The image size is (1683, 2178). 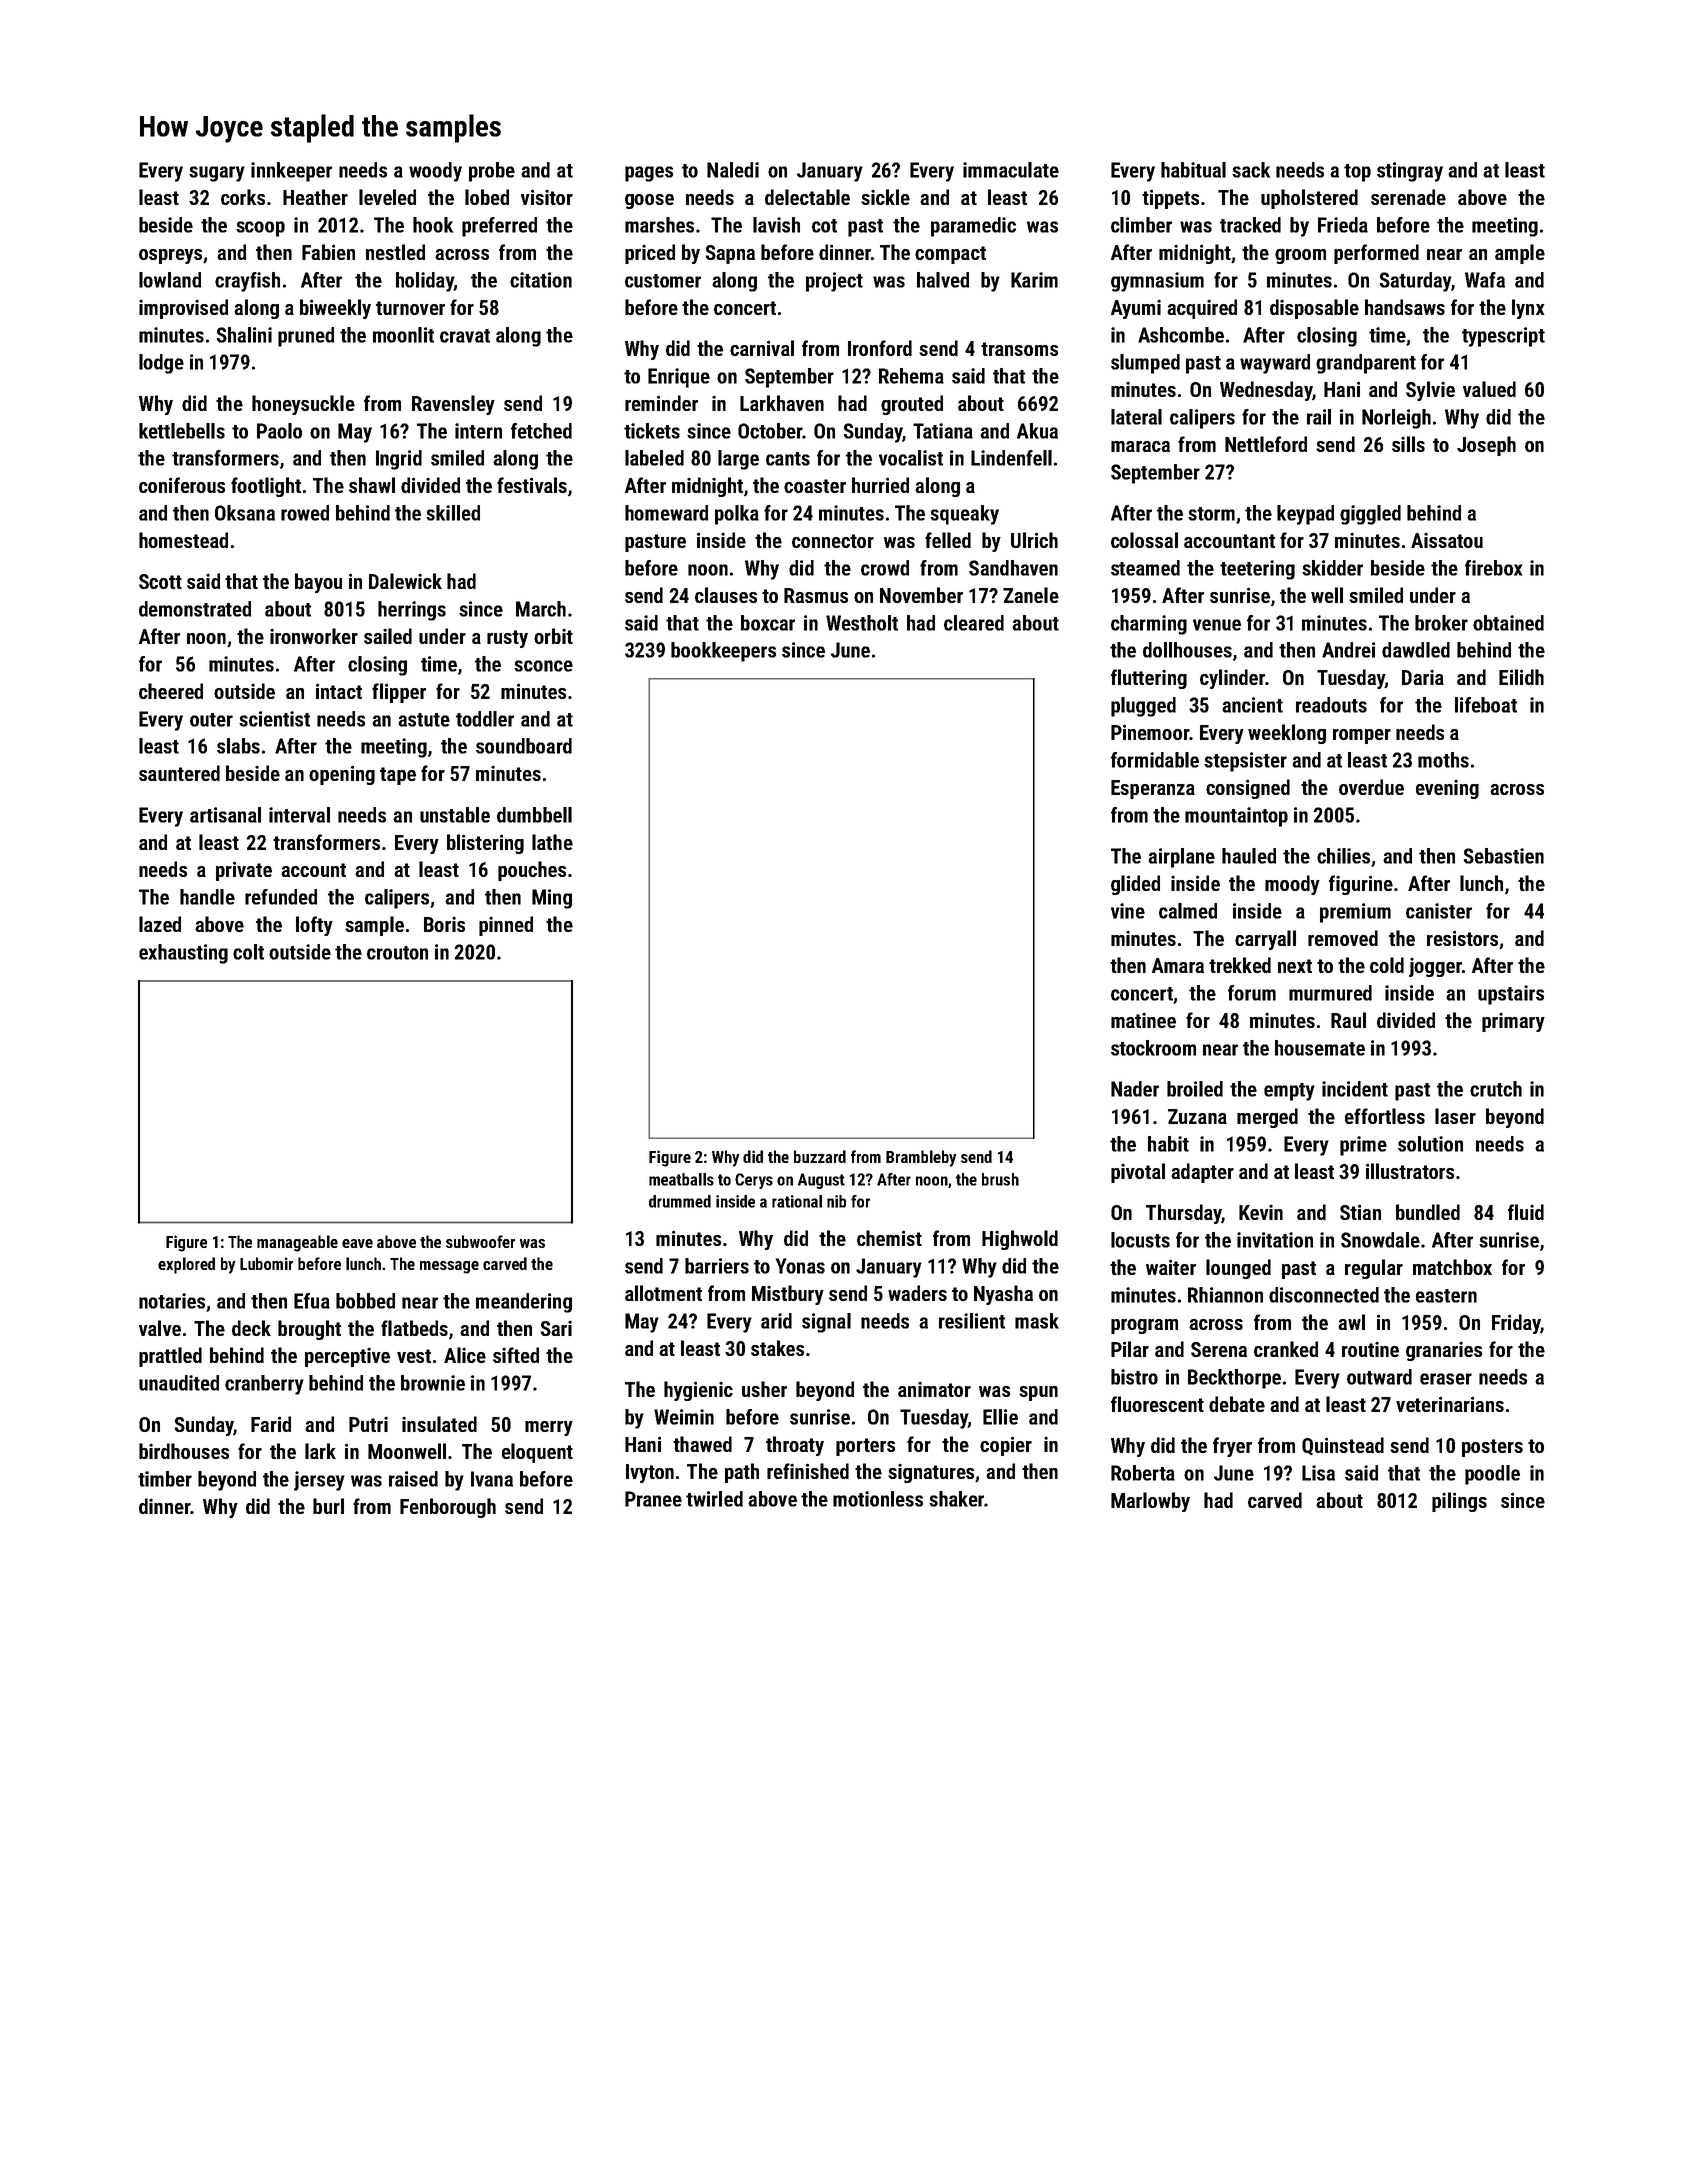 What do you see at coordinates (183, 954) in the screenshot?
I see `exhausting` at bounding box center [183, 954].
